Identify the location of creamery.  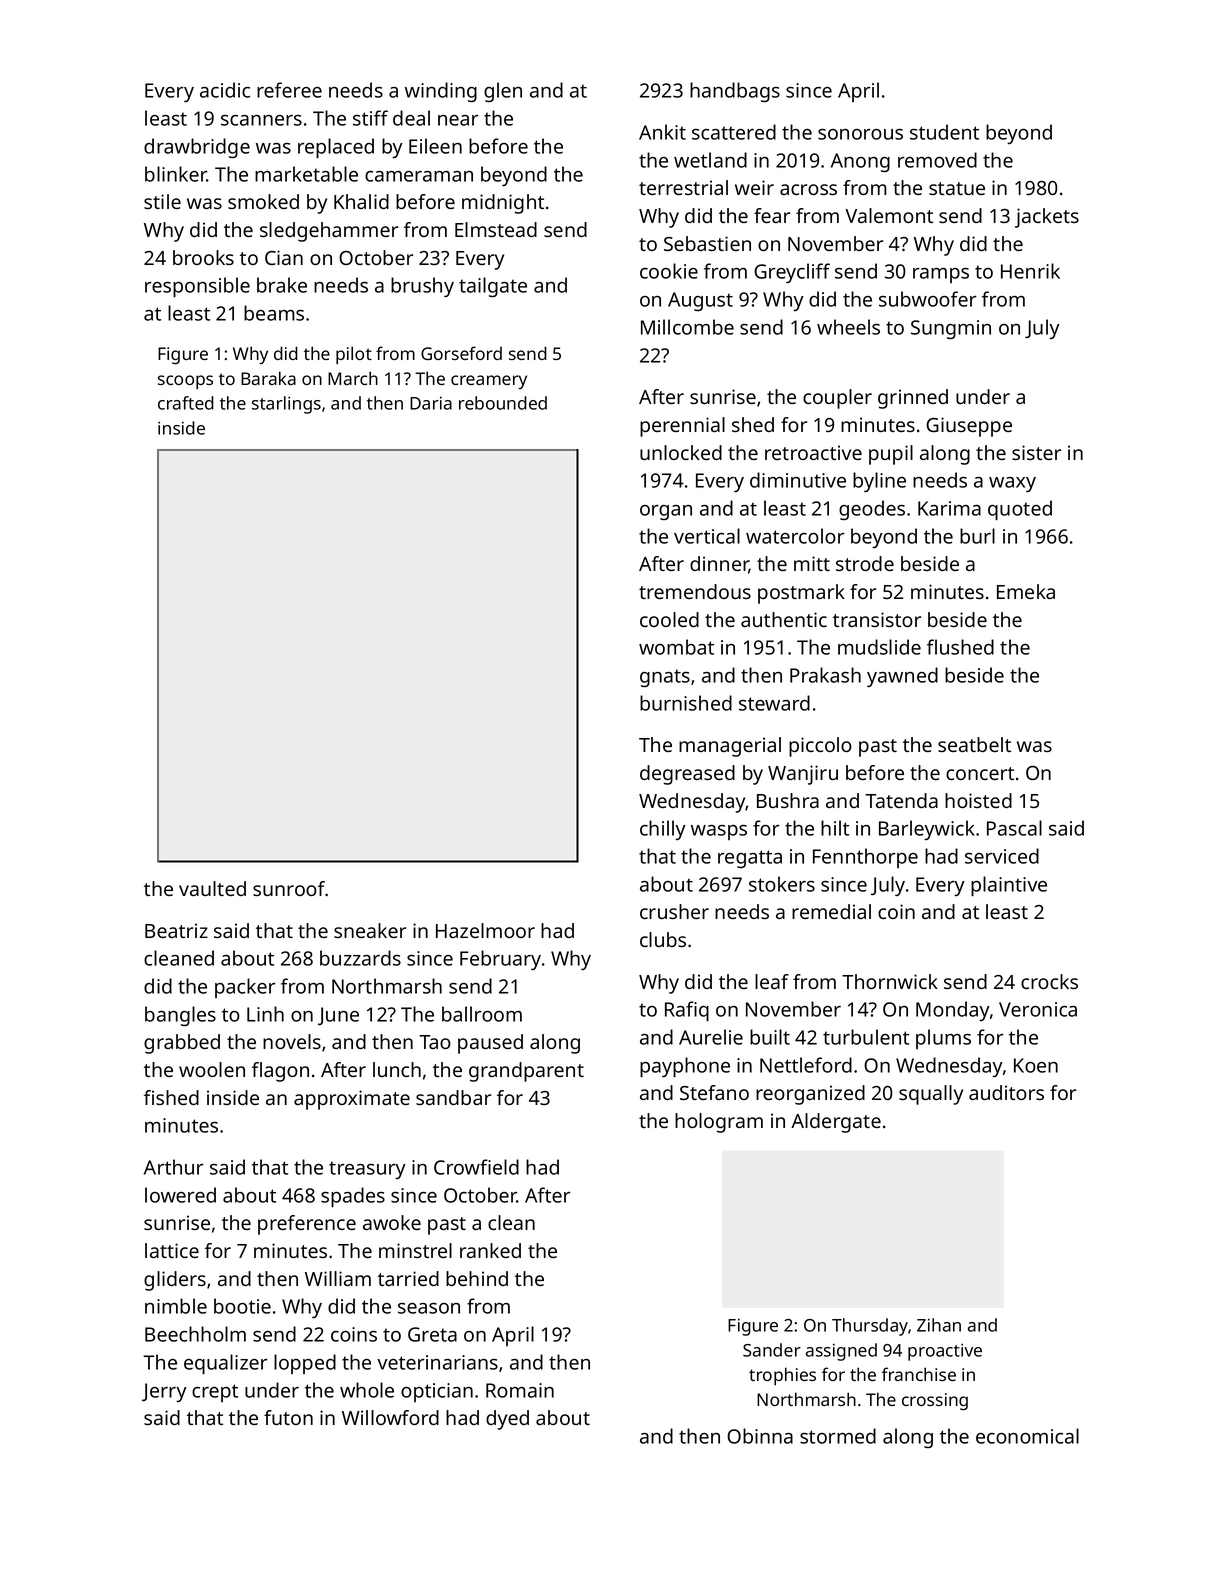
(489, 382).
